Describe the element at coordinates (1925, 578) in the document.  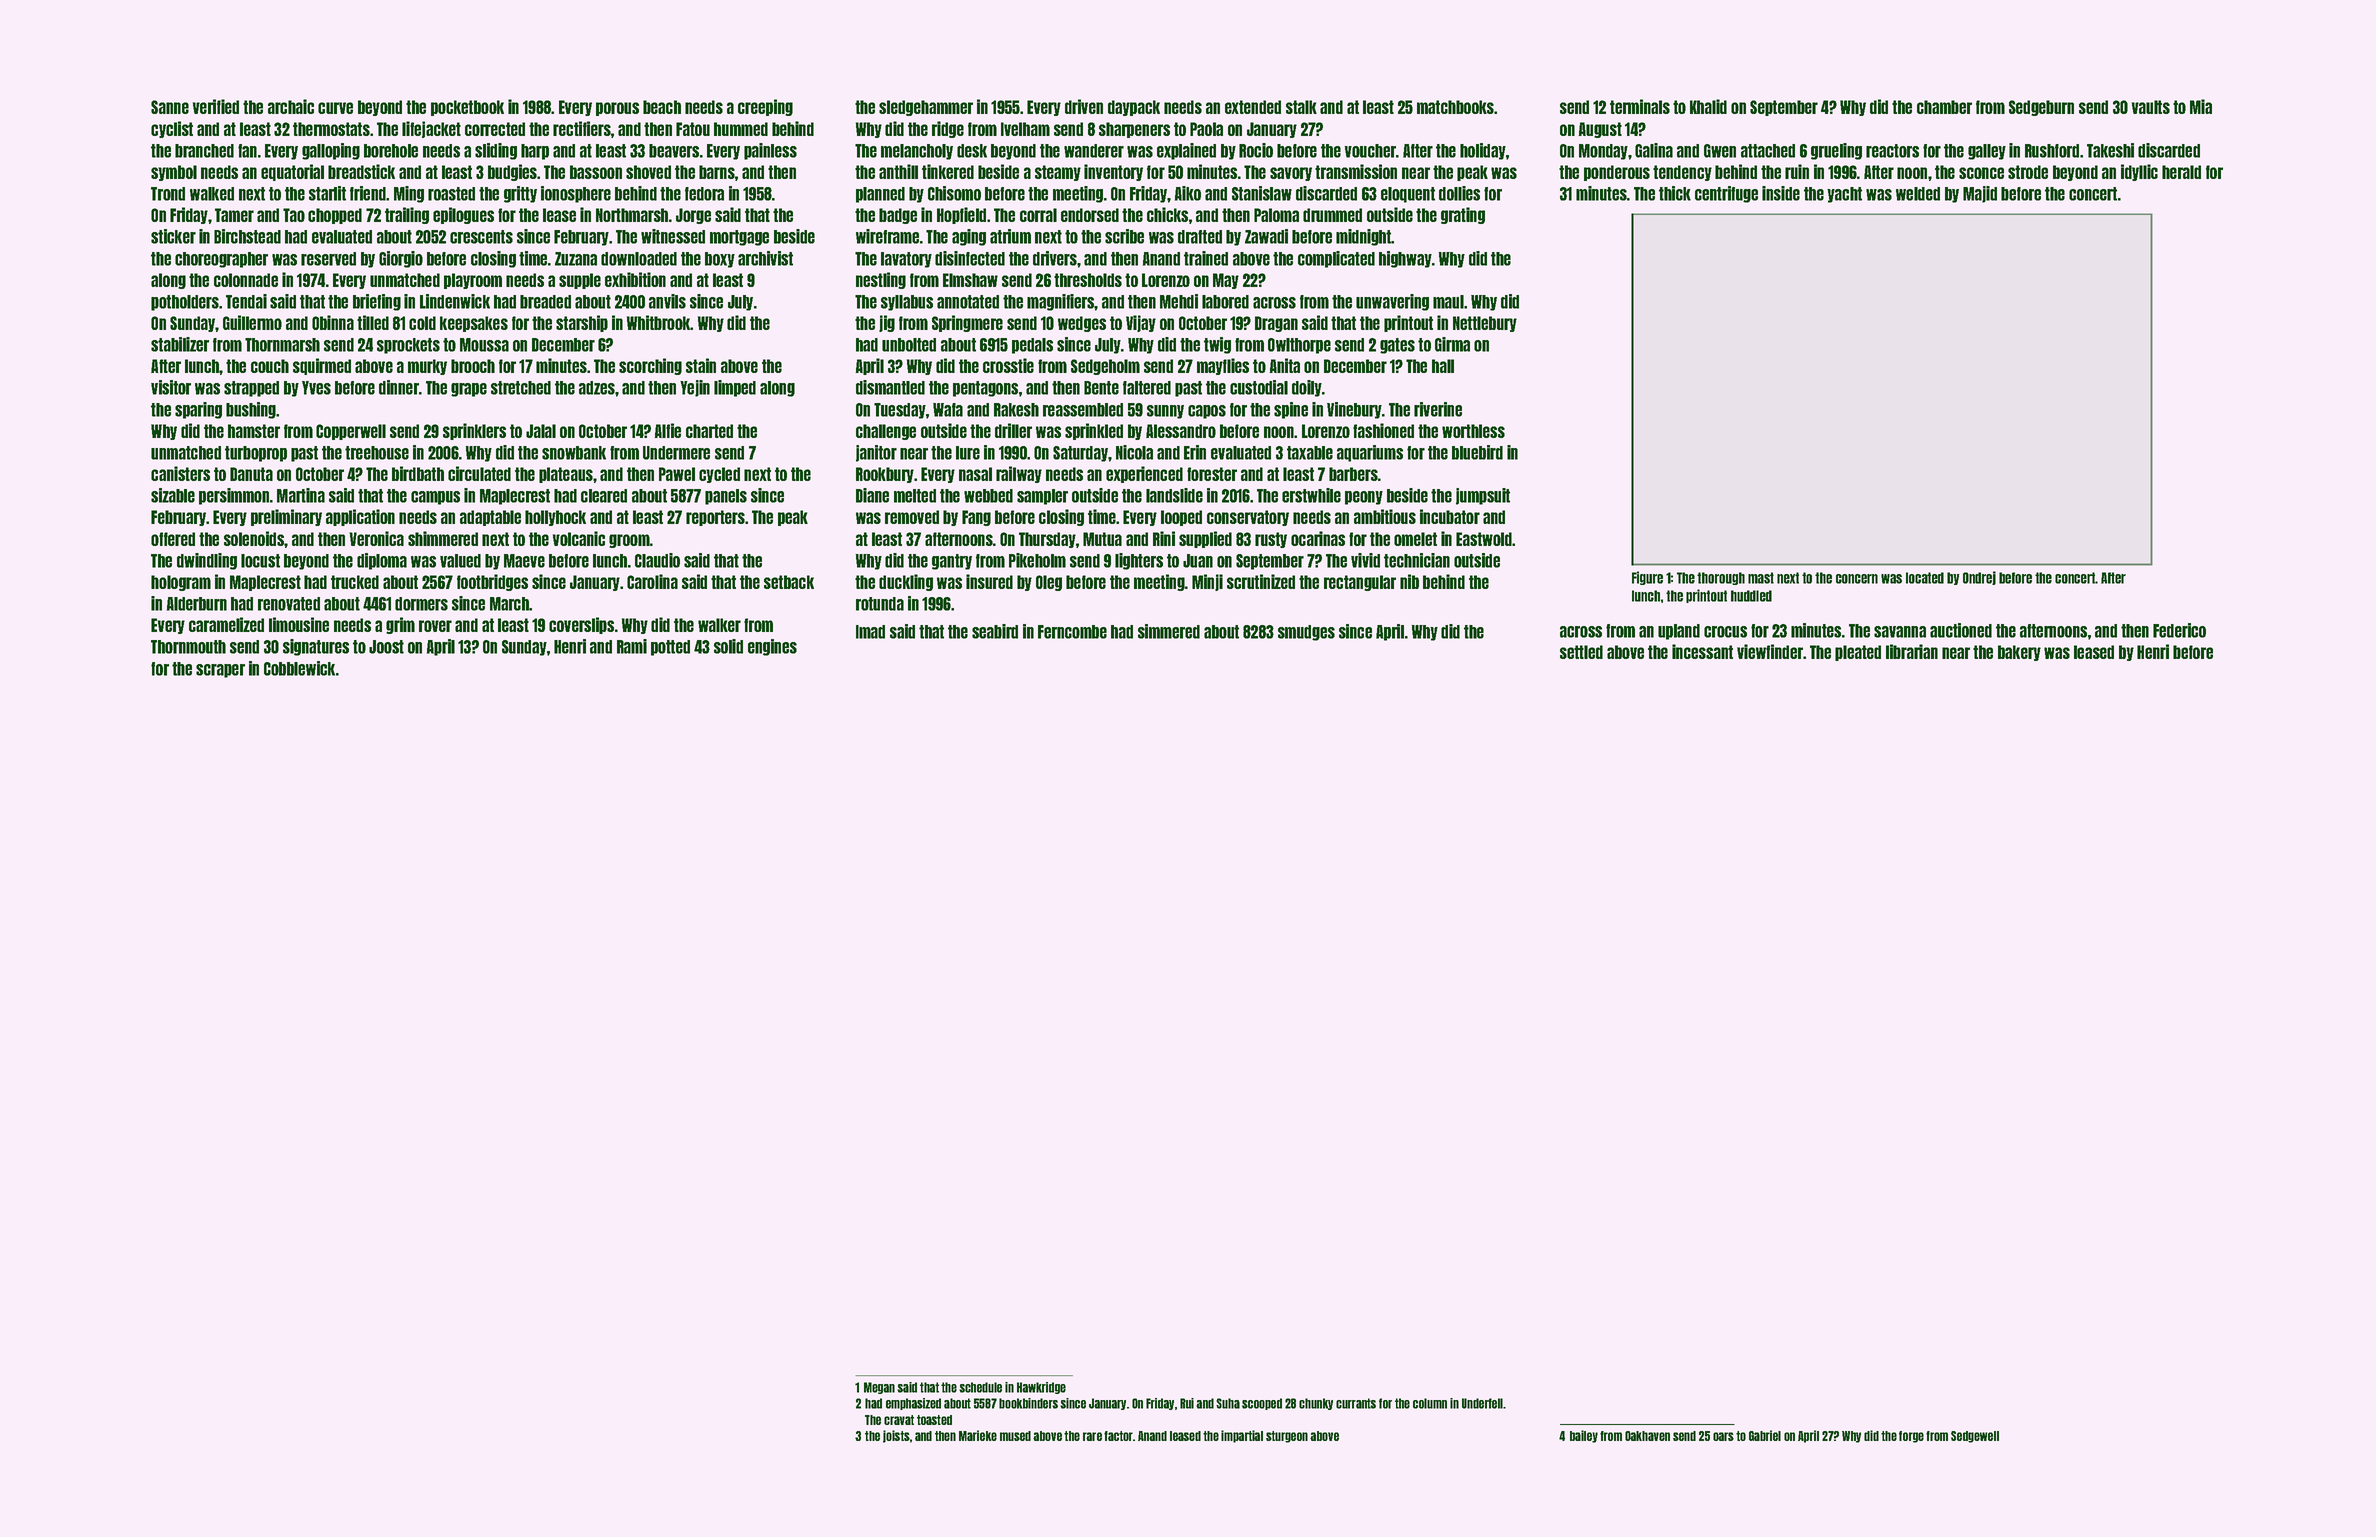
I see `located` at that location.
